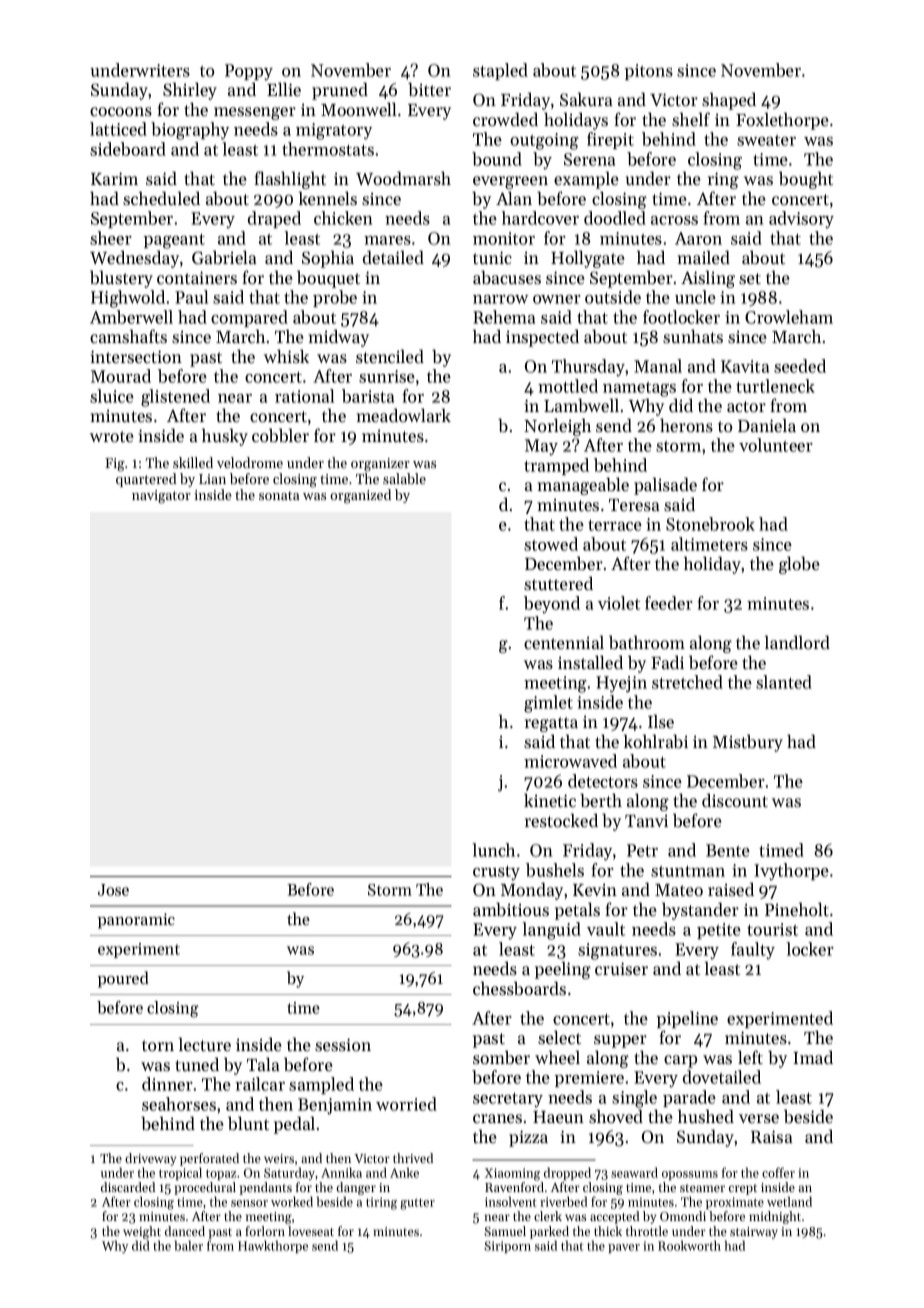 This image has width=924, height=1308. I want to click on lunch, so click(493, 850).
